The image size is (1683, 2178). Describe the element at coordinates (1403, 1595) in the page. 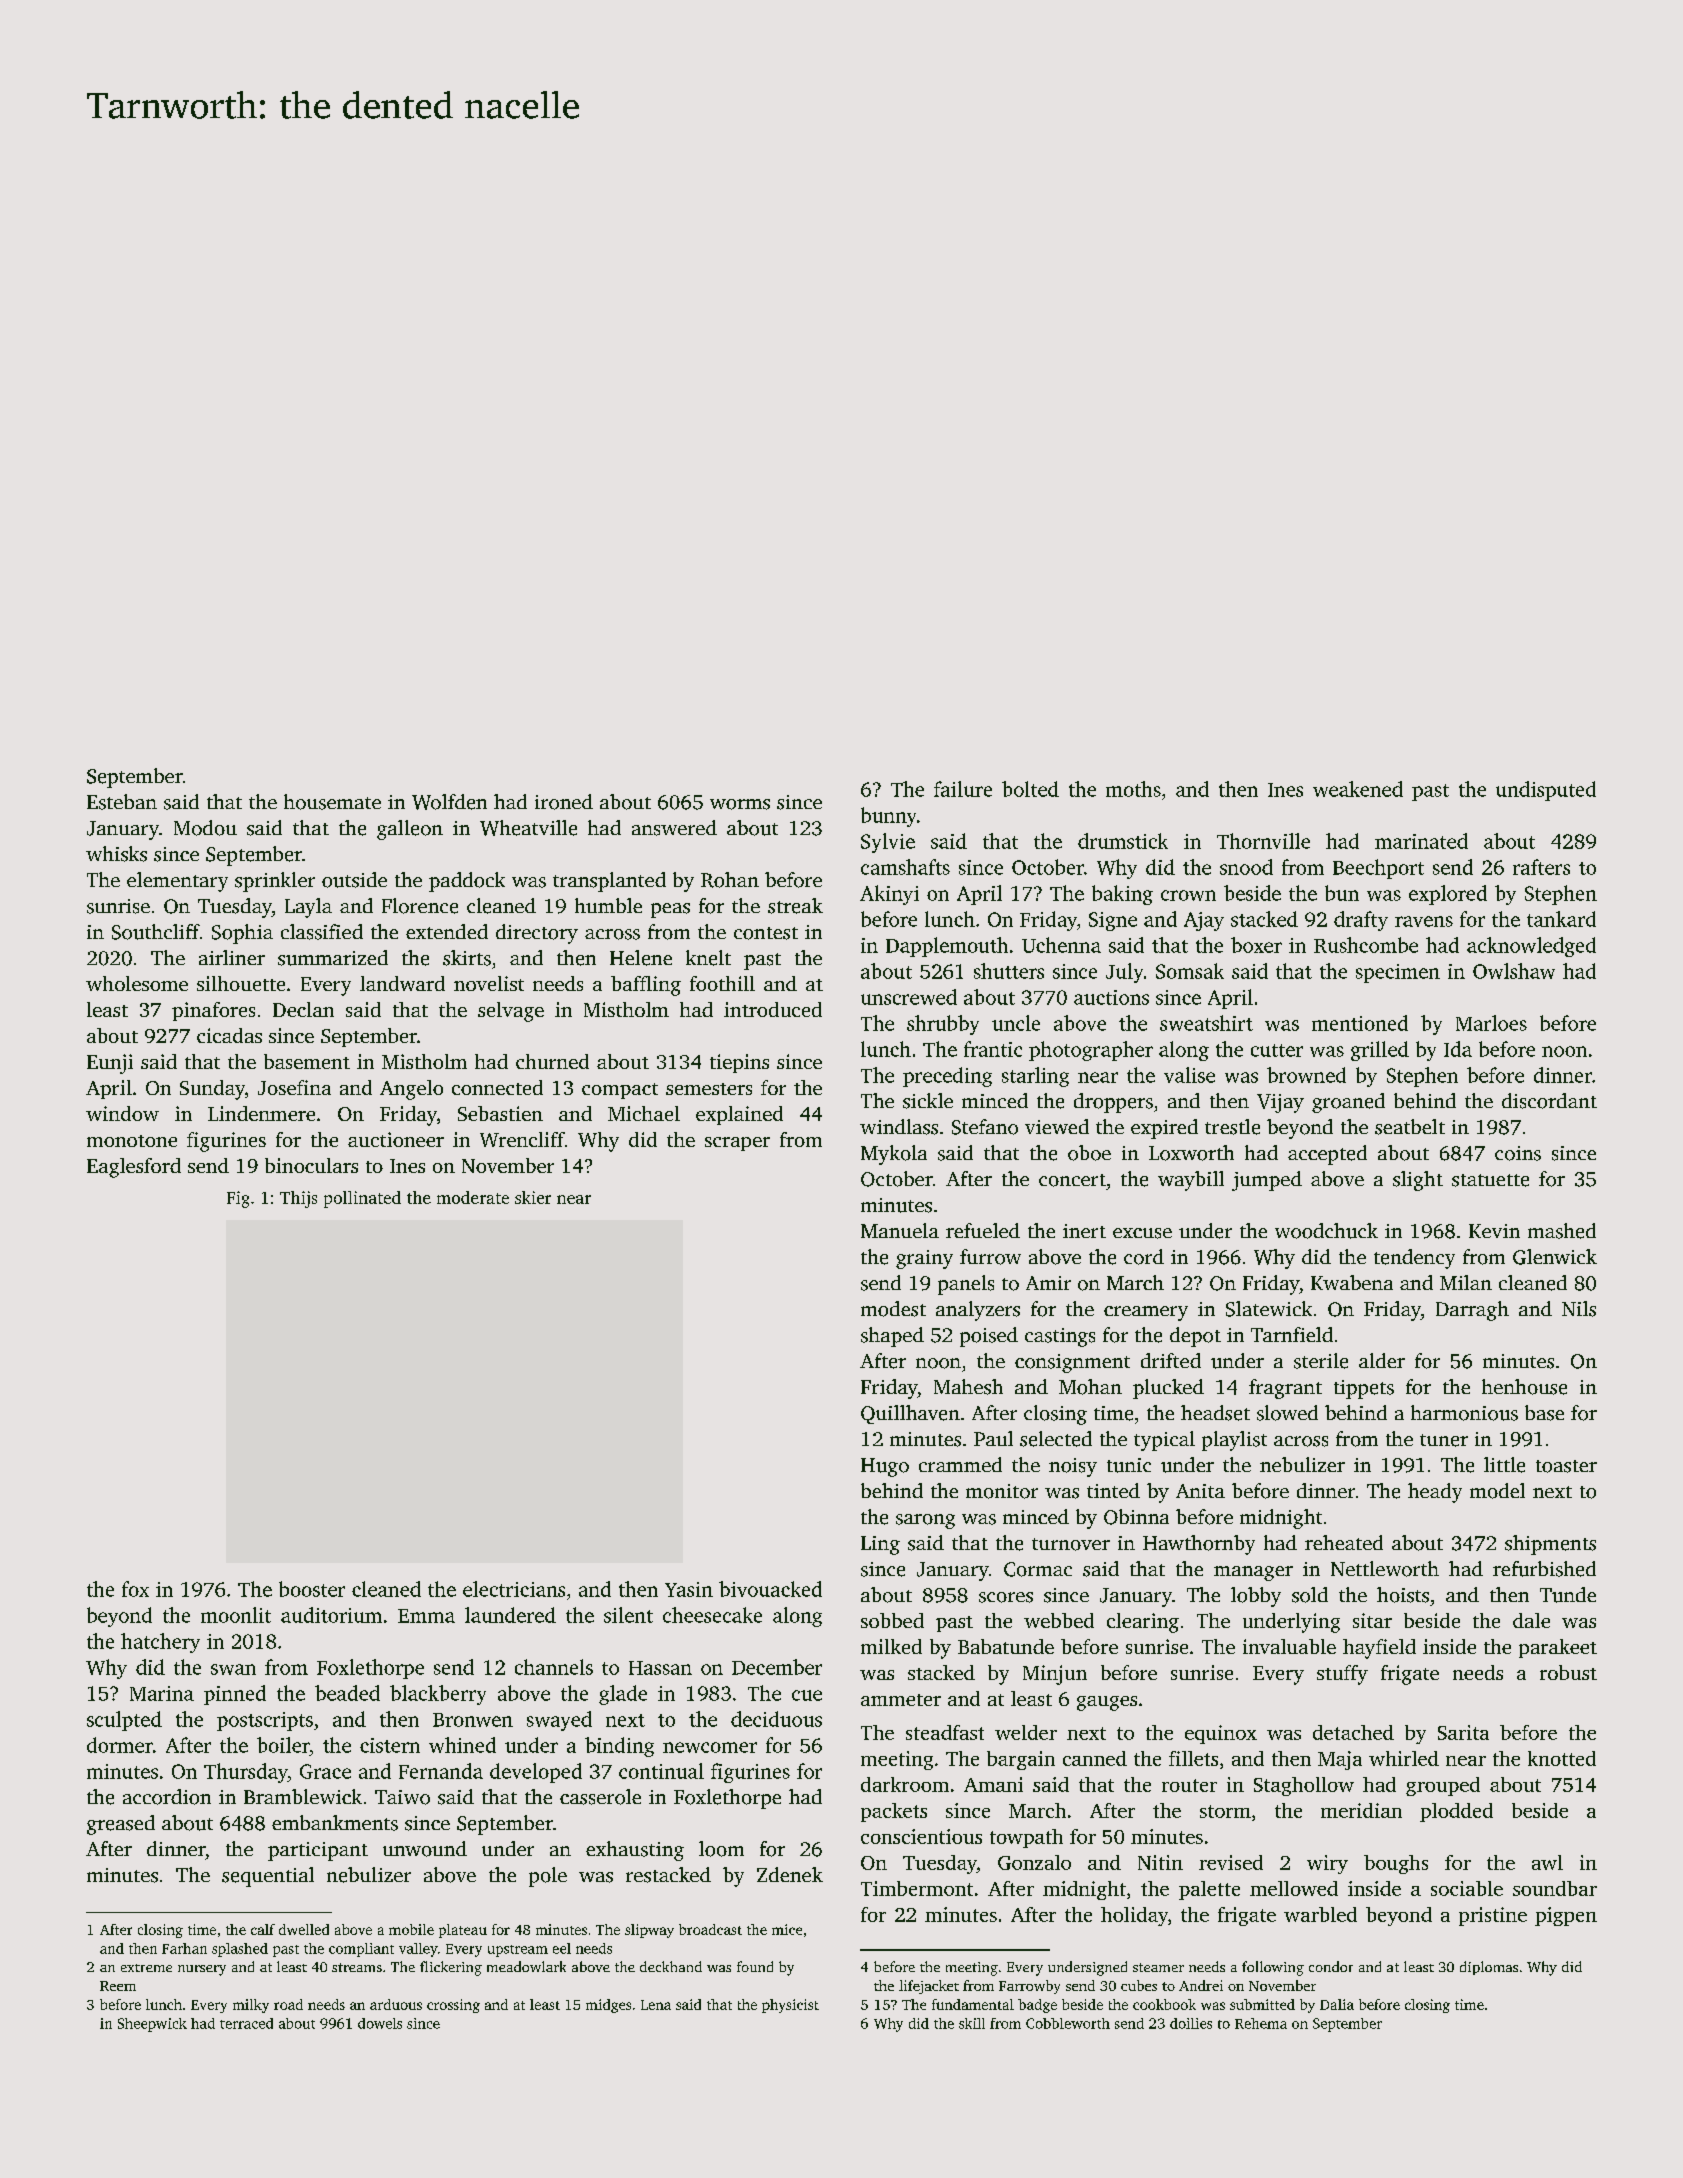

I see `hoists` at that location.
